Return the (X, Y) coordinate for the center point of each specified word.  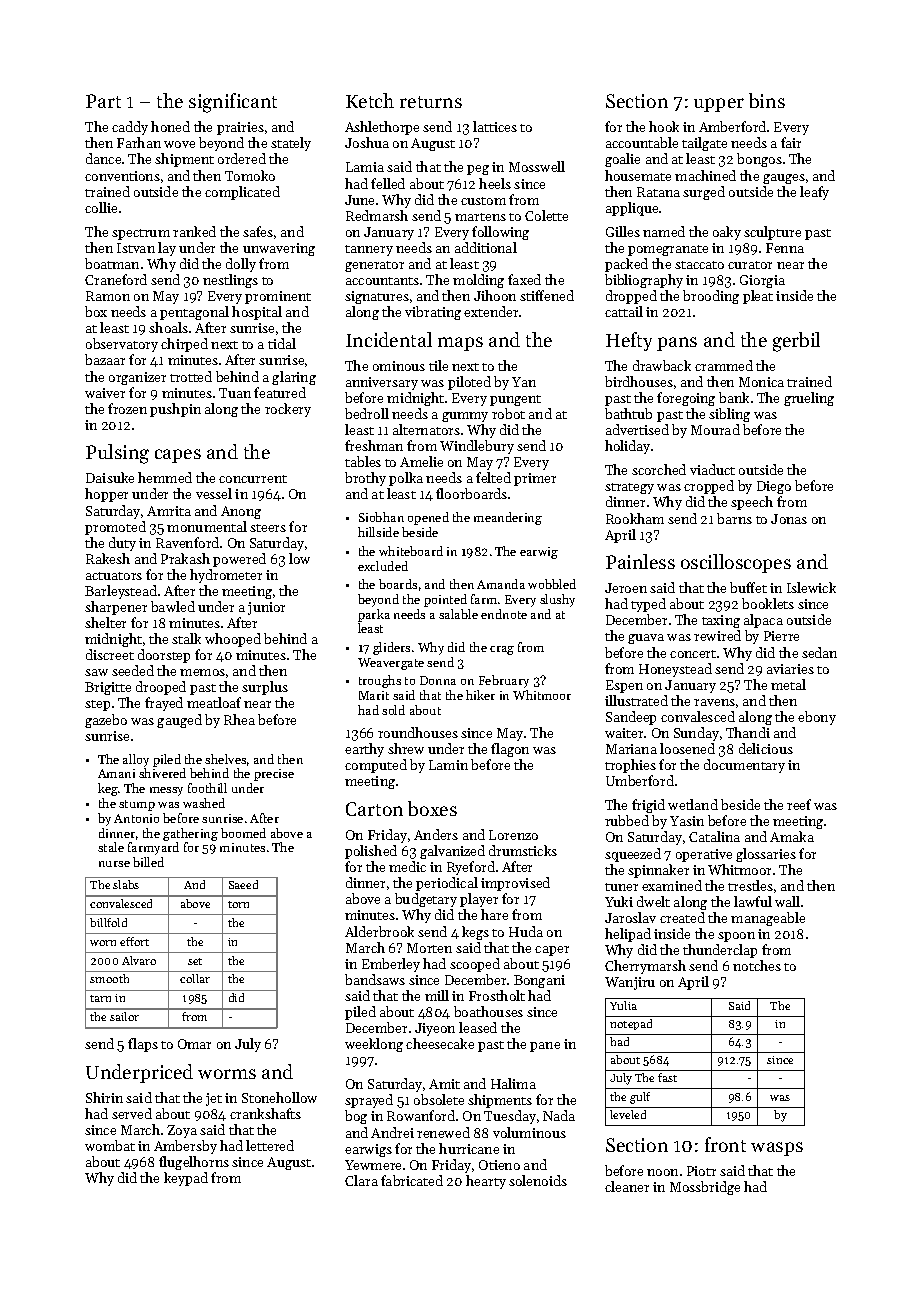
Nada (559, 1115)
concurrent (253, 479)
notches (757, 965)
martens (480, 217)
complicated (242, 193)
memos (202, 672)
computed (376, 766)
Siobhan (381, 517)
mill (437, 995)
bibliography (644, 281)
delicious (766, 748)
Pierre (781, 636)
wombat (110, 1145)
